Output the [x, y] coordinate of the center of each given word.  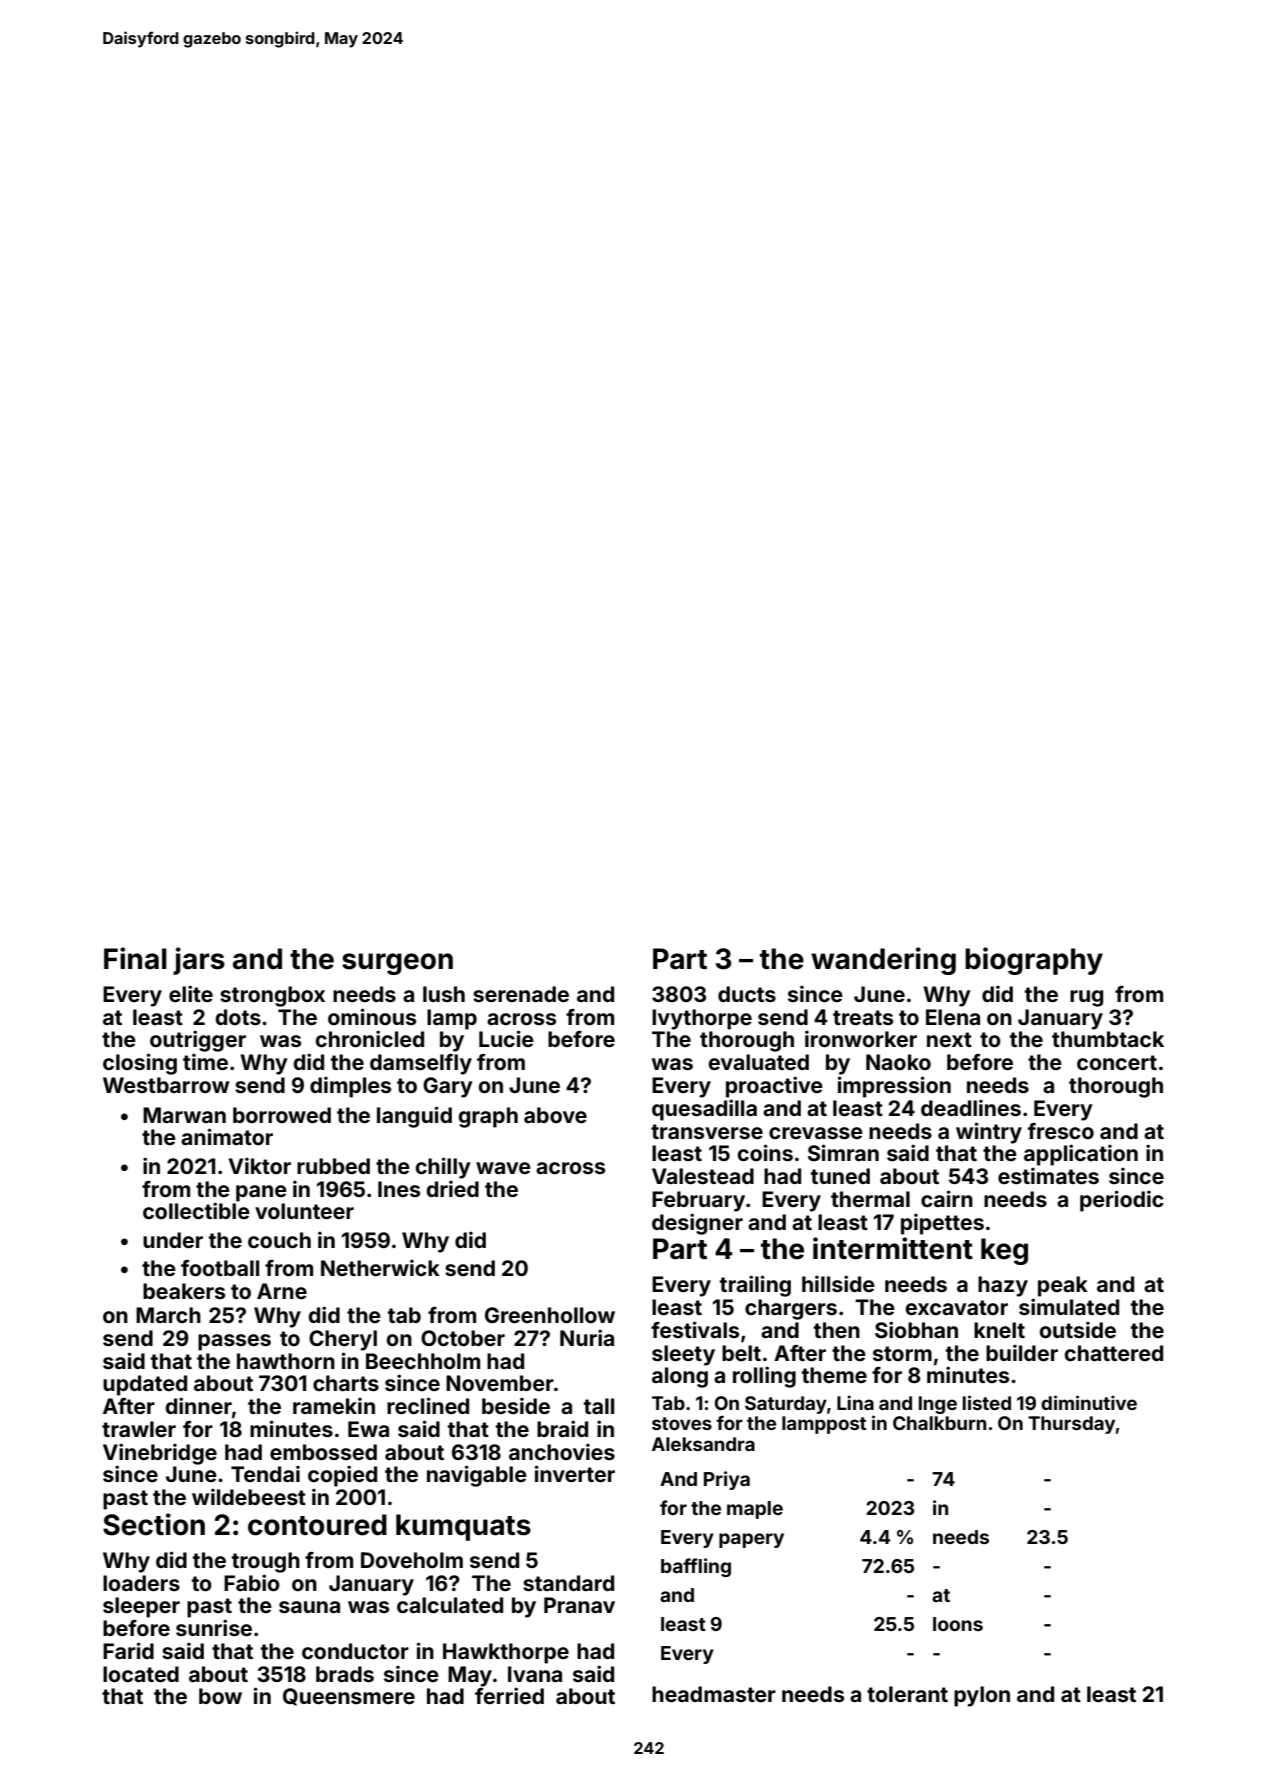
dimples [350, 1087]
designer [697, 1224]
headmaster [714, 1694]
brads [345, 1674]
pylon [982, 1696]
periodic [1122, 1201]
